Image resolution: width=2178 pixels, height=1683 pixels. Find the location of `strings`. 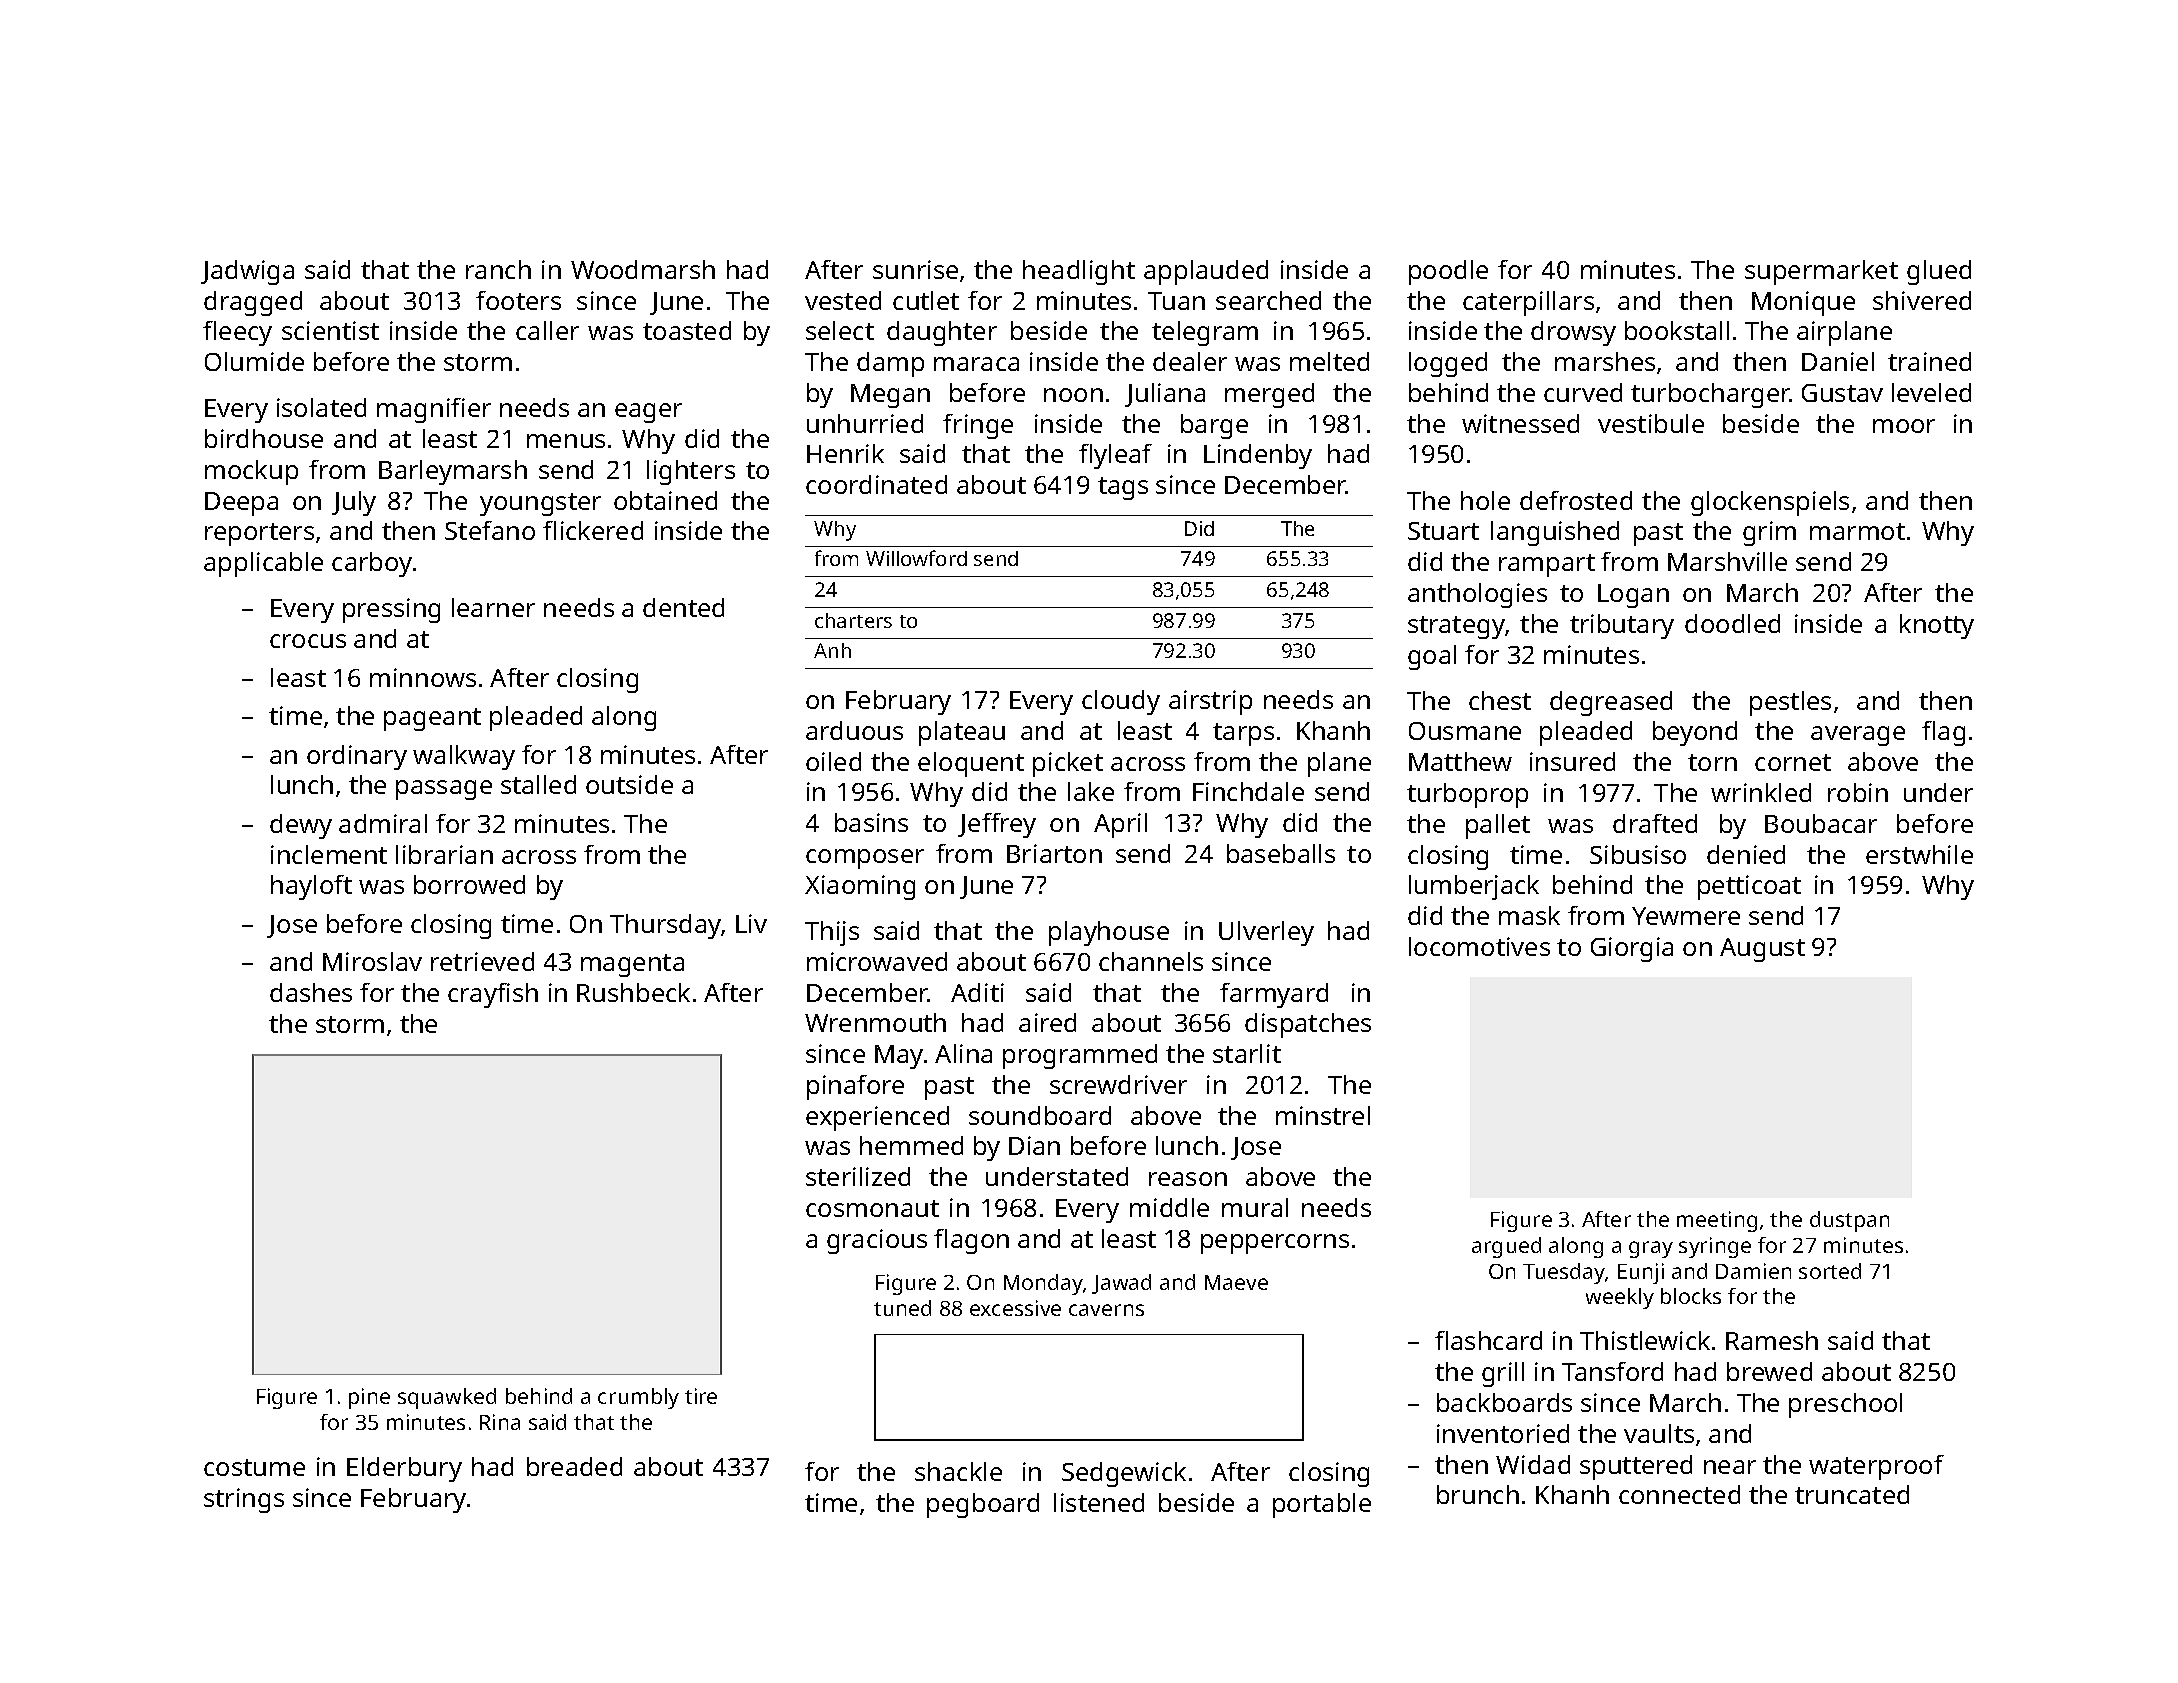

strings is located at coordinates (244, 1500).
